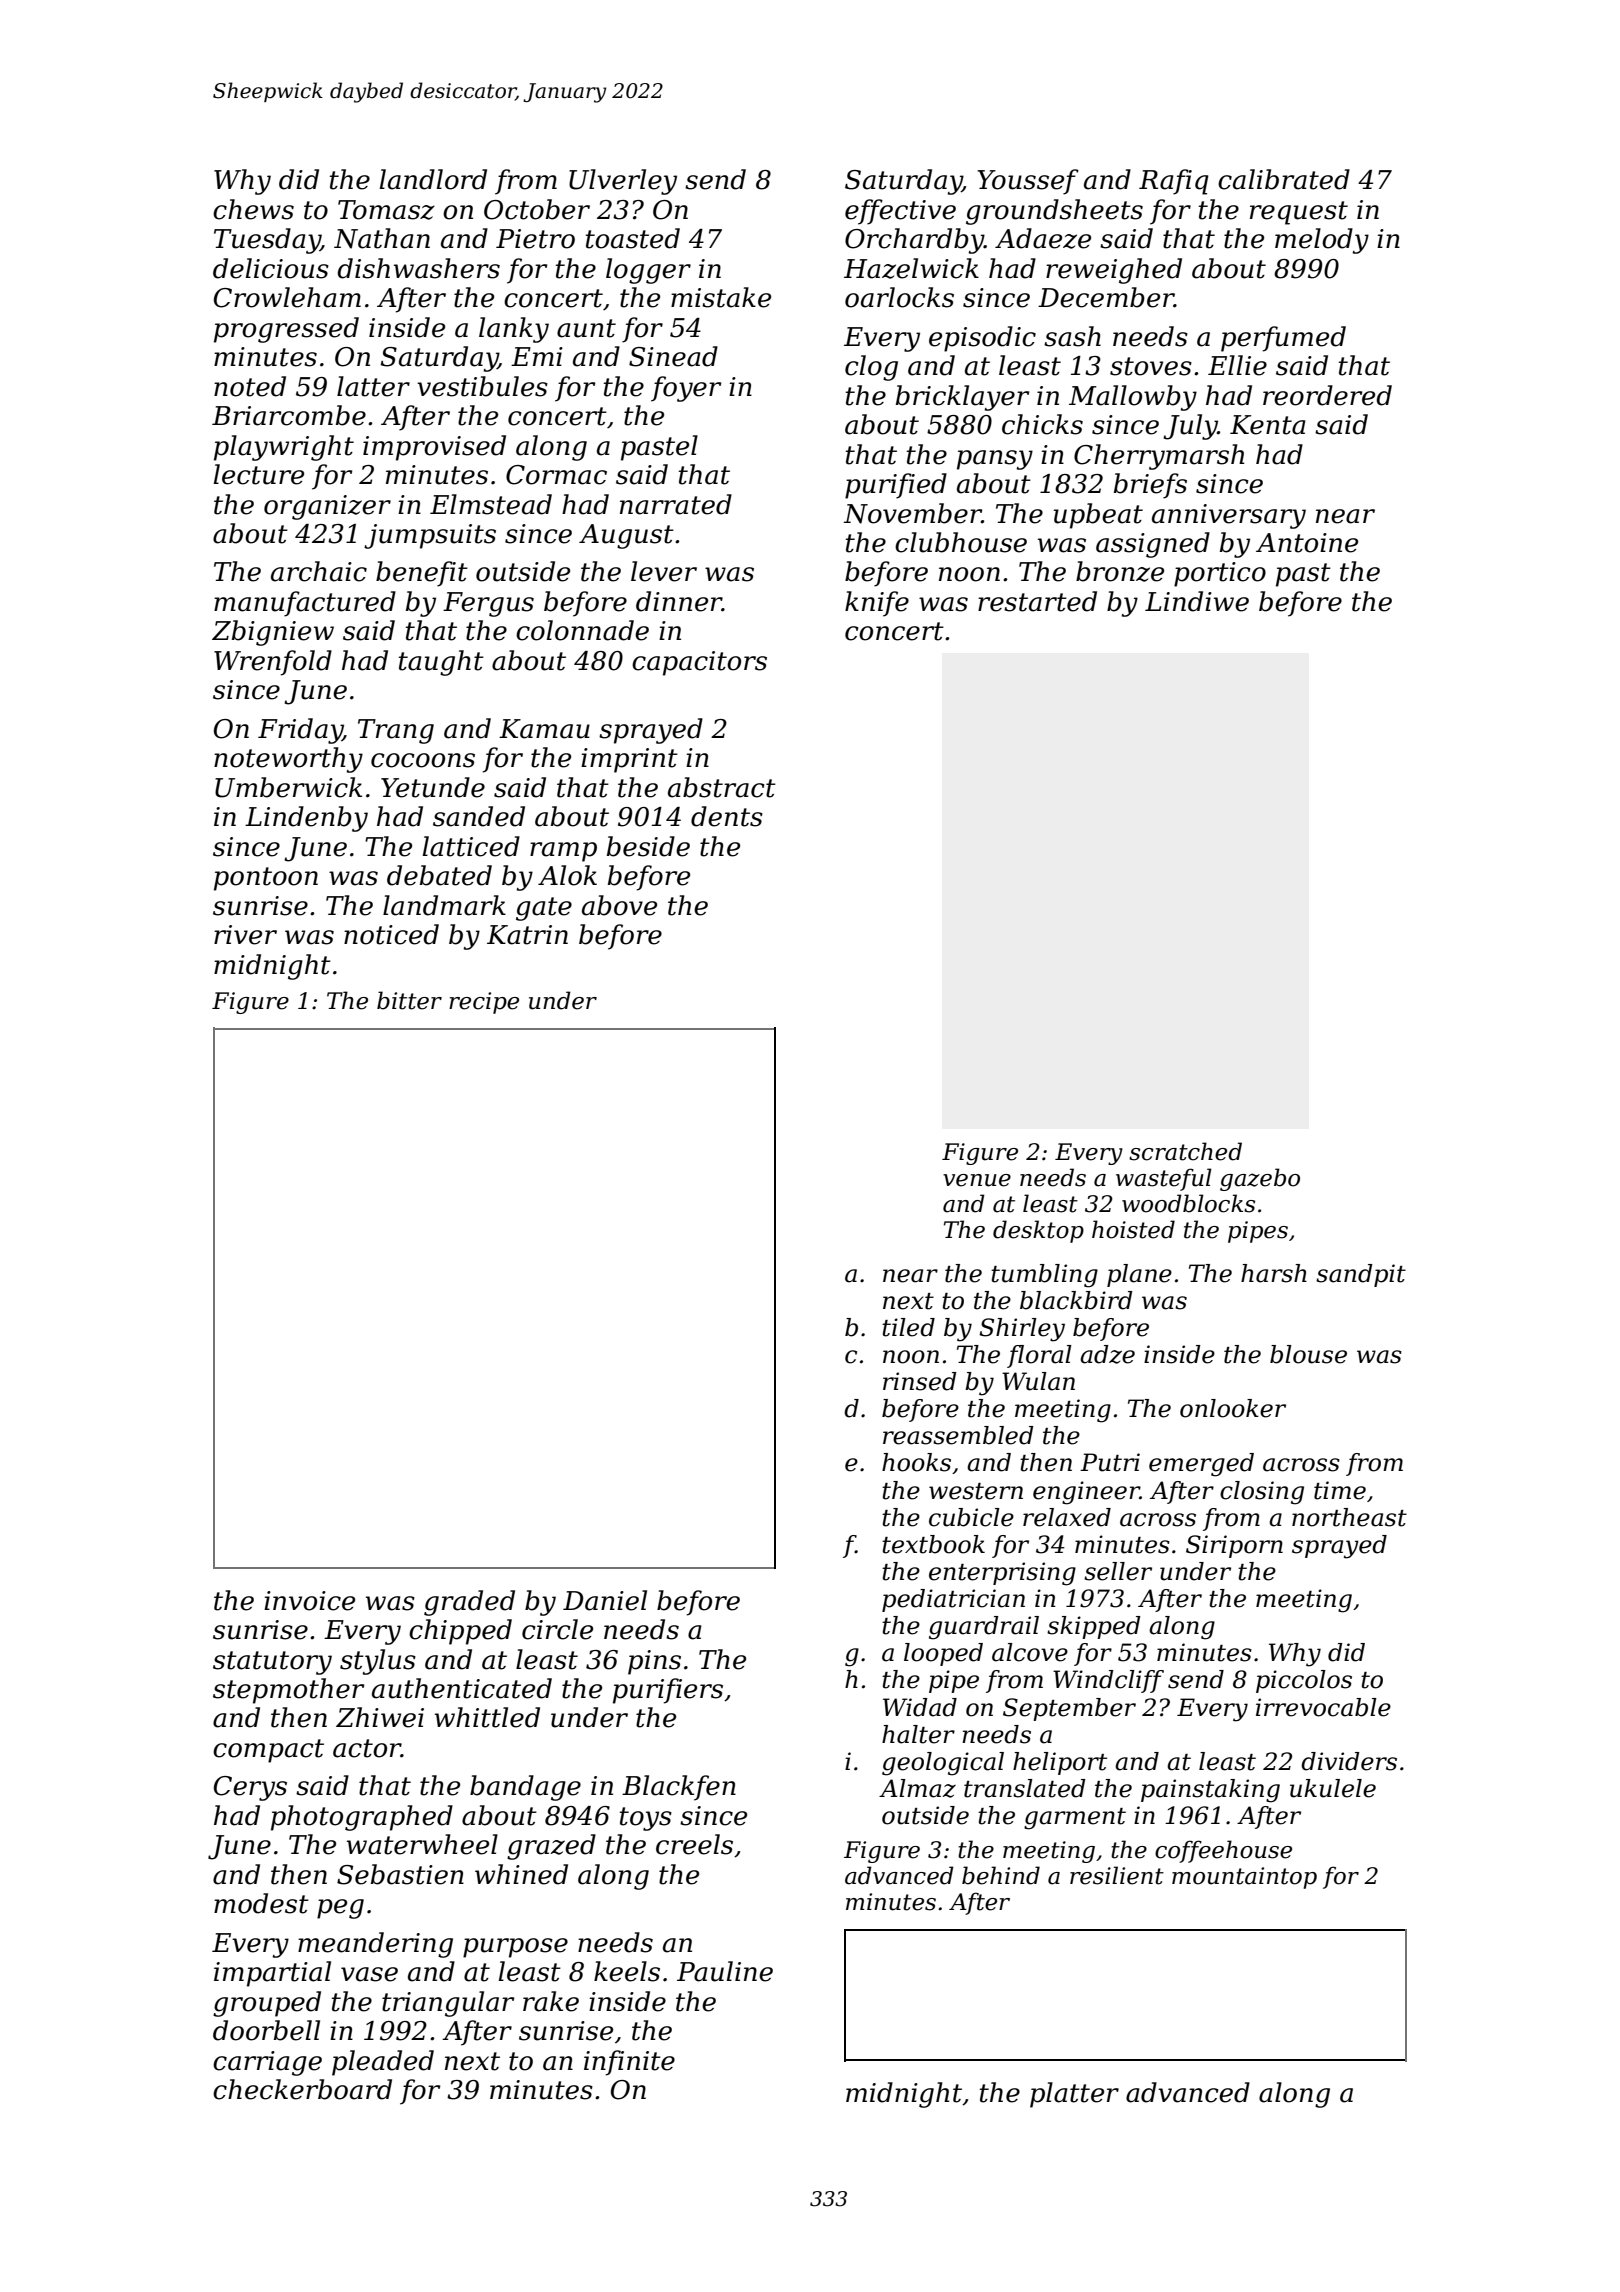  I want to click on Emi, so click(537, 356).
